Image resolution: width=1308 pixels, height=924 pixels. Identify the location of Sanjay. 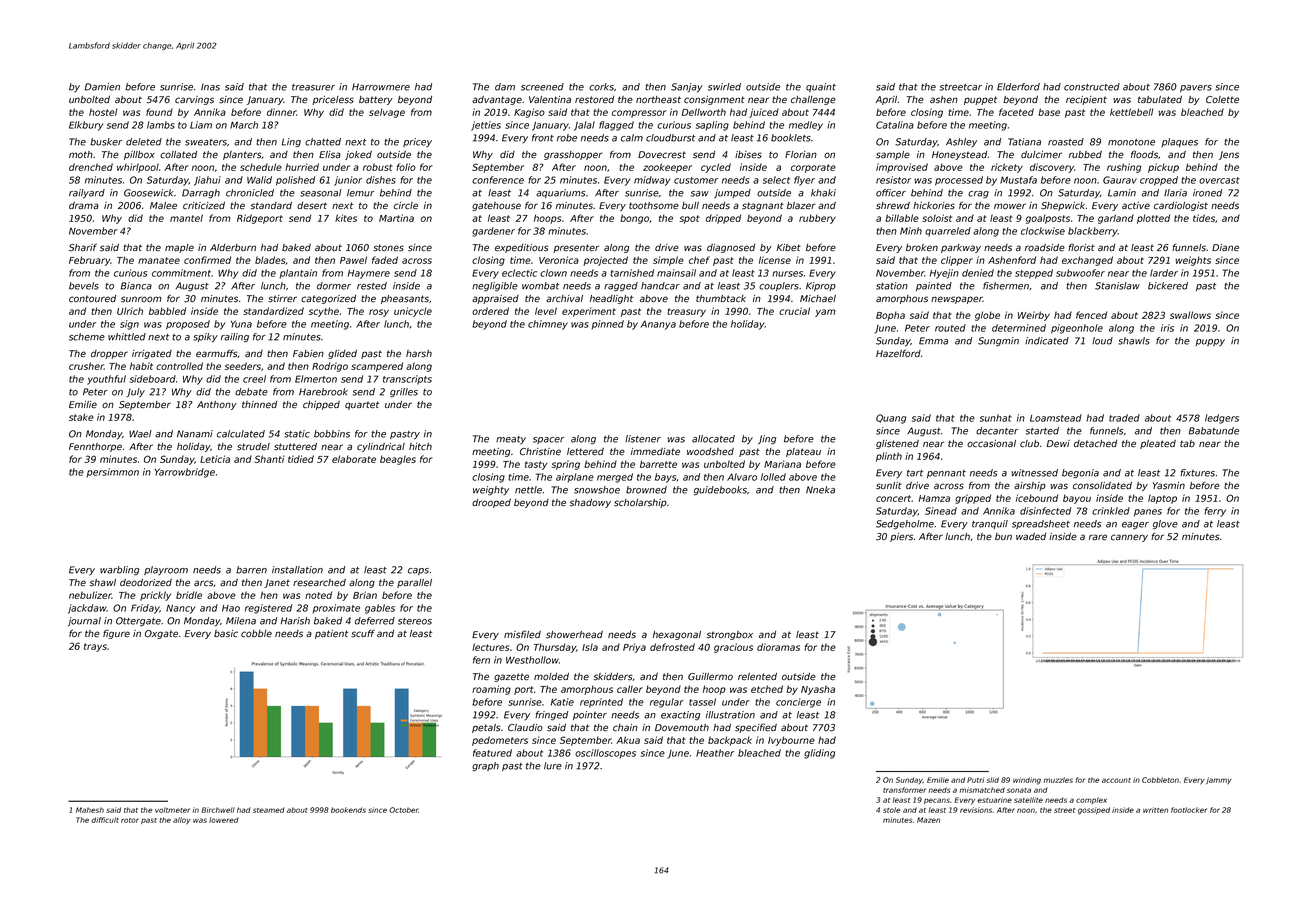
(687, 88).
